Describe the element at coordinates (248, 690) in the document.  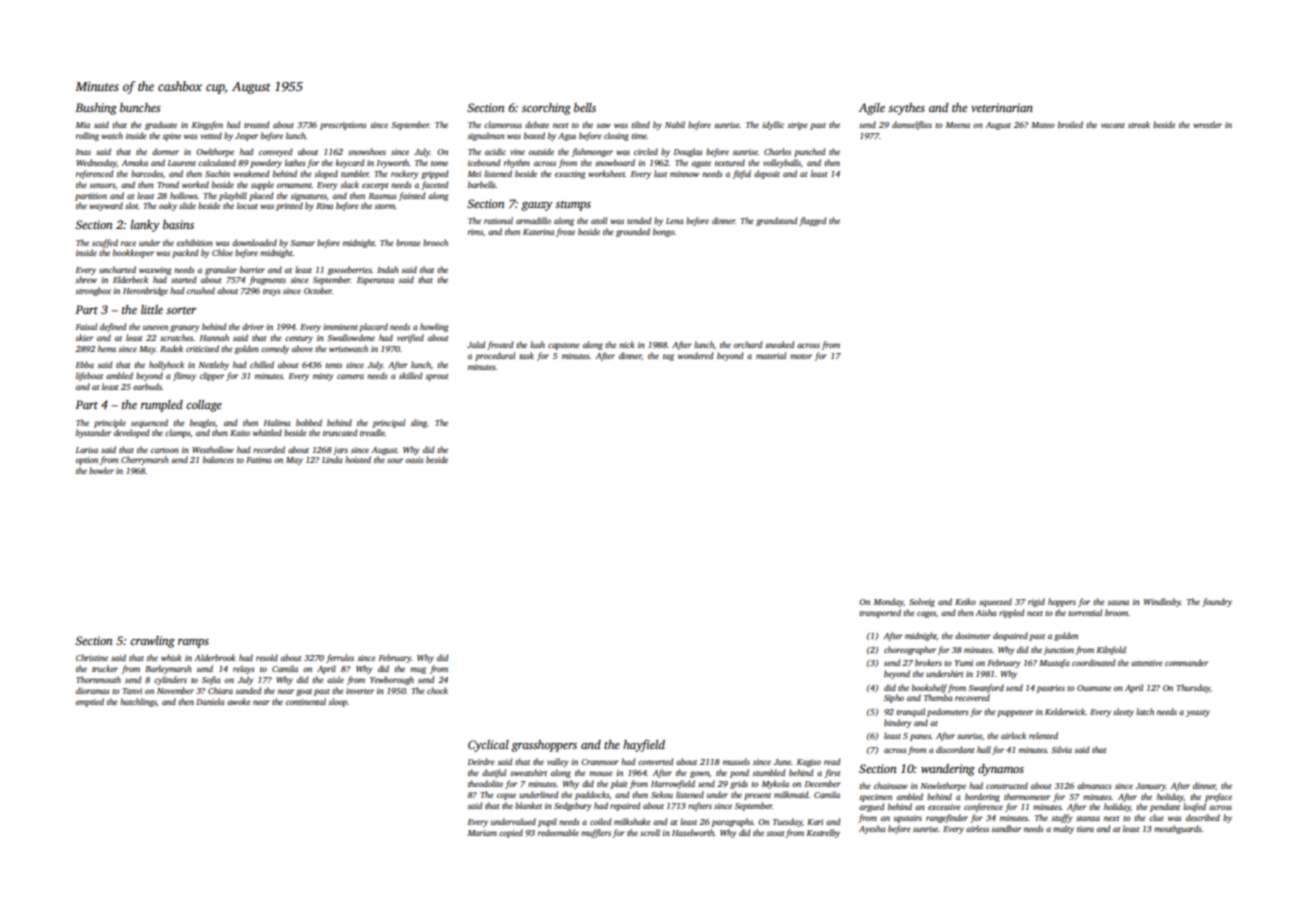
I see `sanded` at that location.
